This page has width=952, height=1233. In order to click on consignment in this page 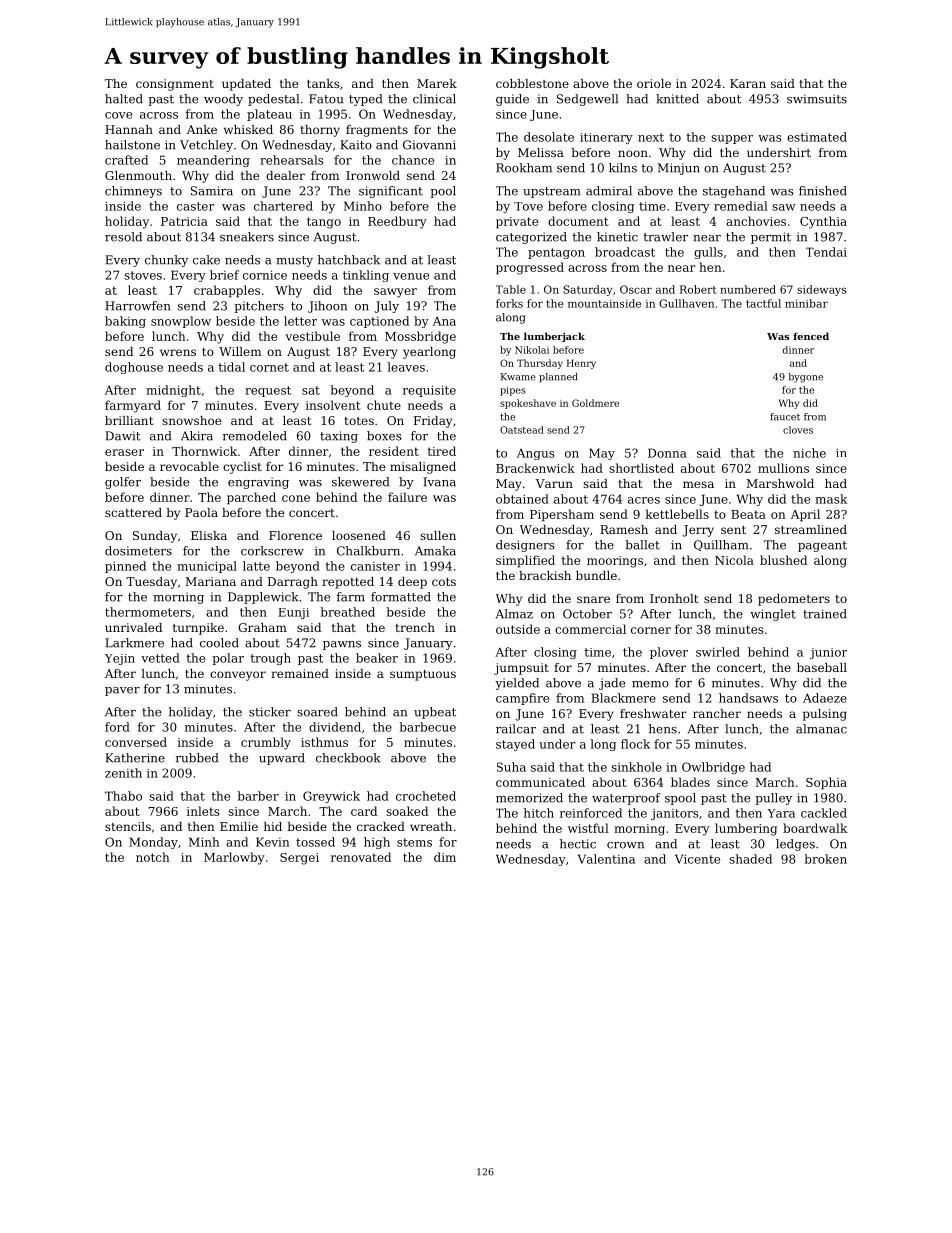, I will do `click(175, 85)`.
